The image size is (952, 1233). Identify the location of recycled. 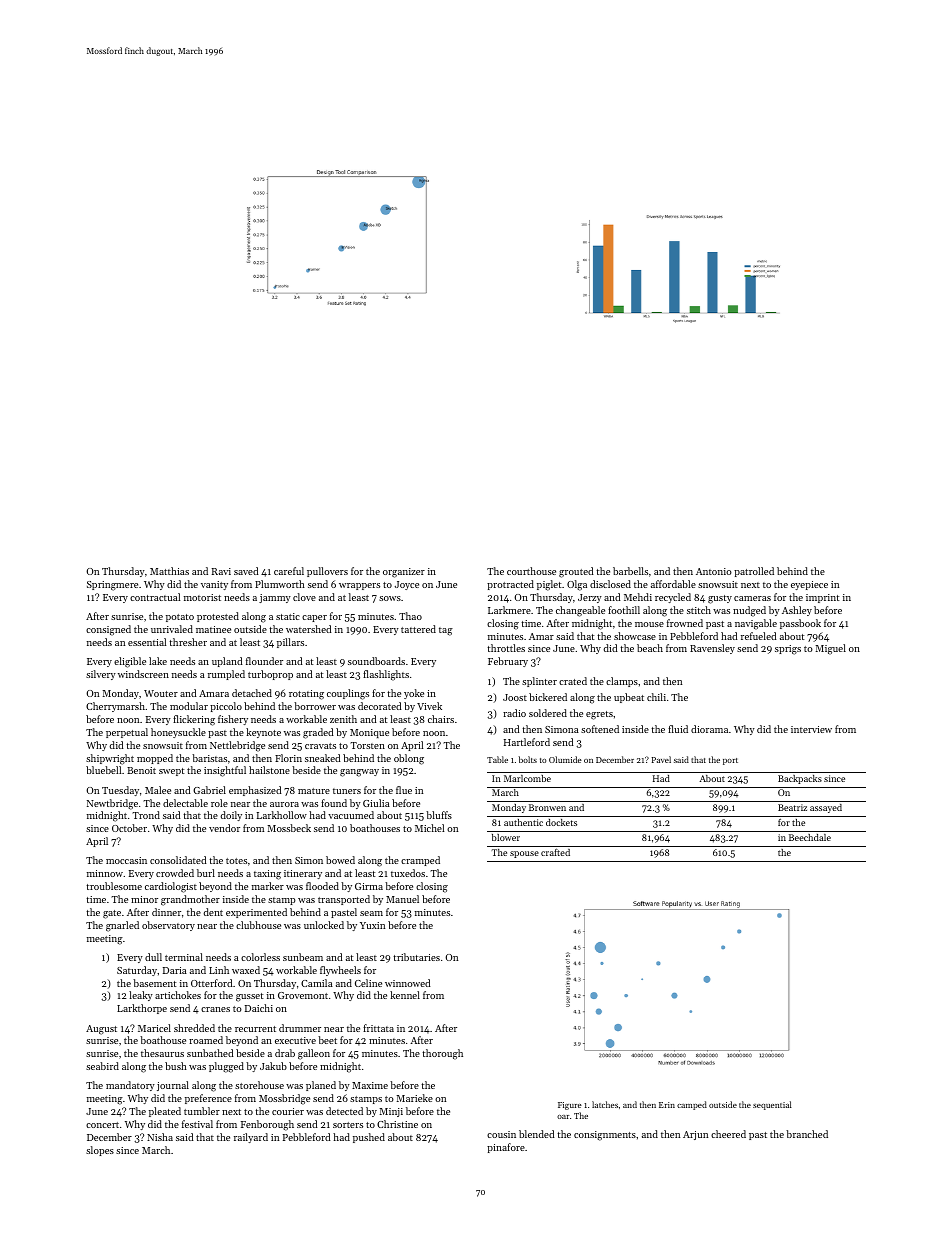
(673, 598).
